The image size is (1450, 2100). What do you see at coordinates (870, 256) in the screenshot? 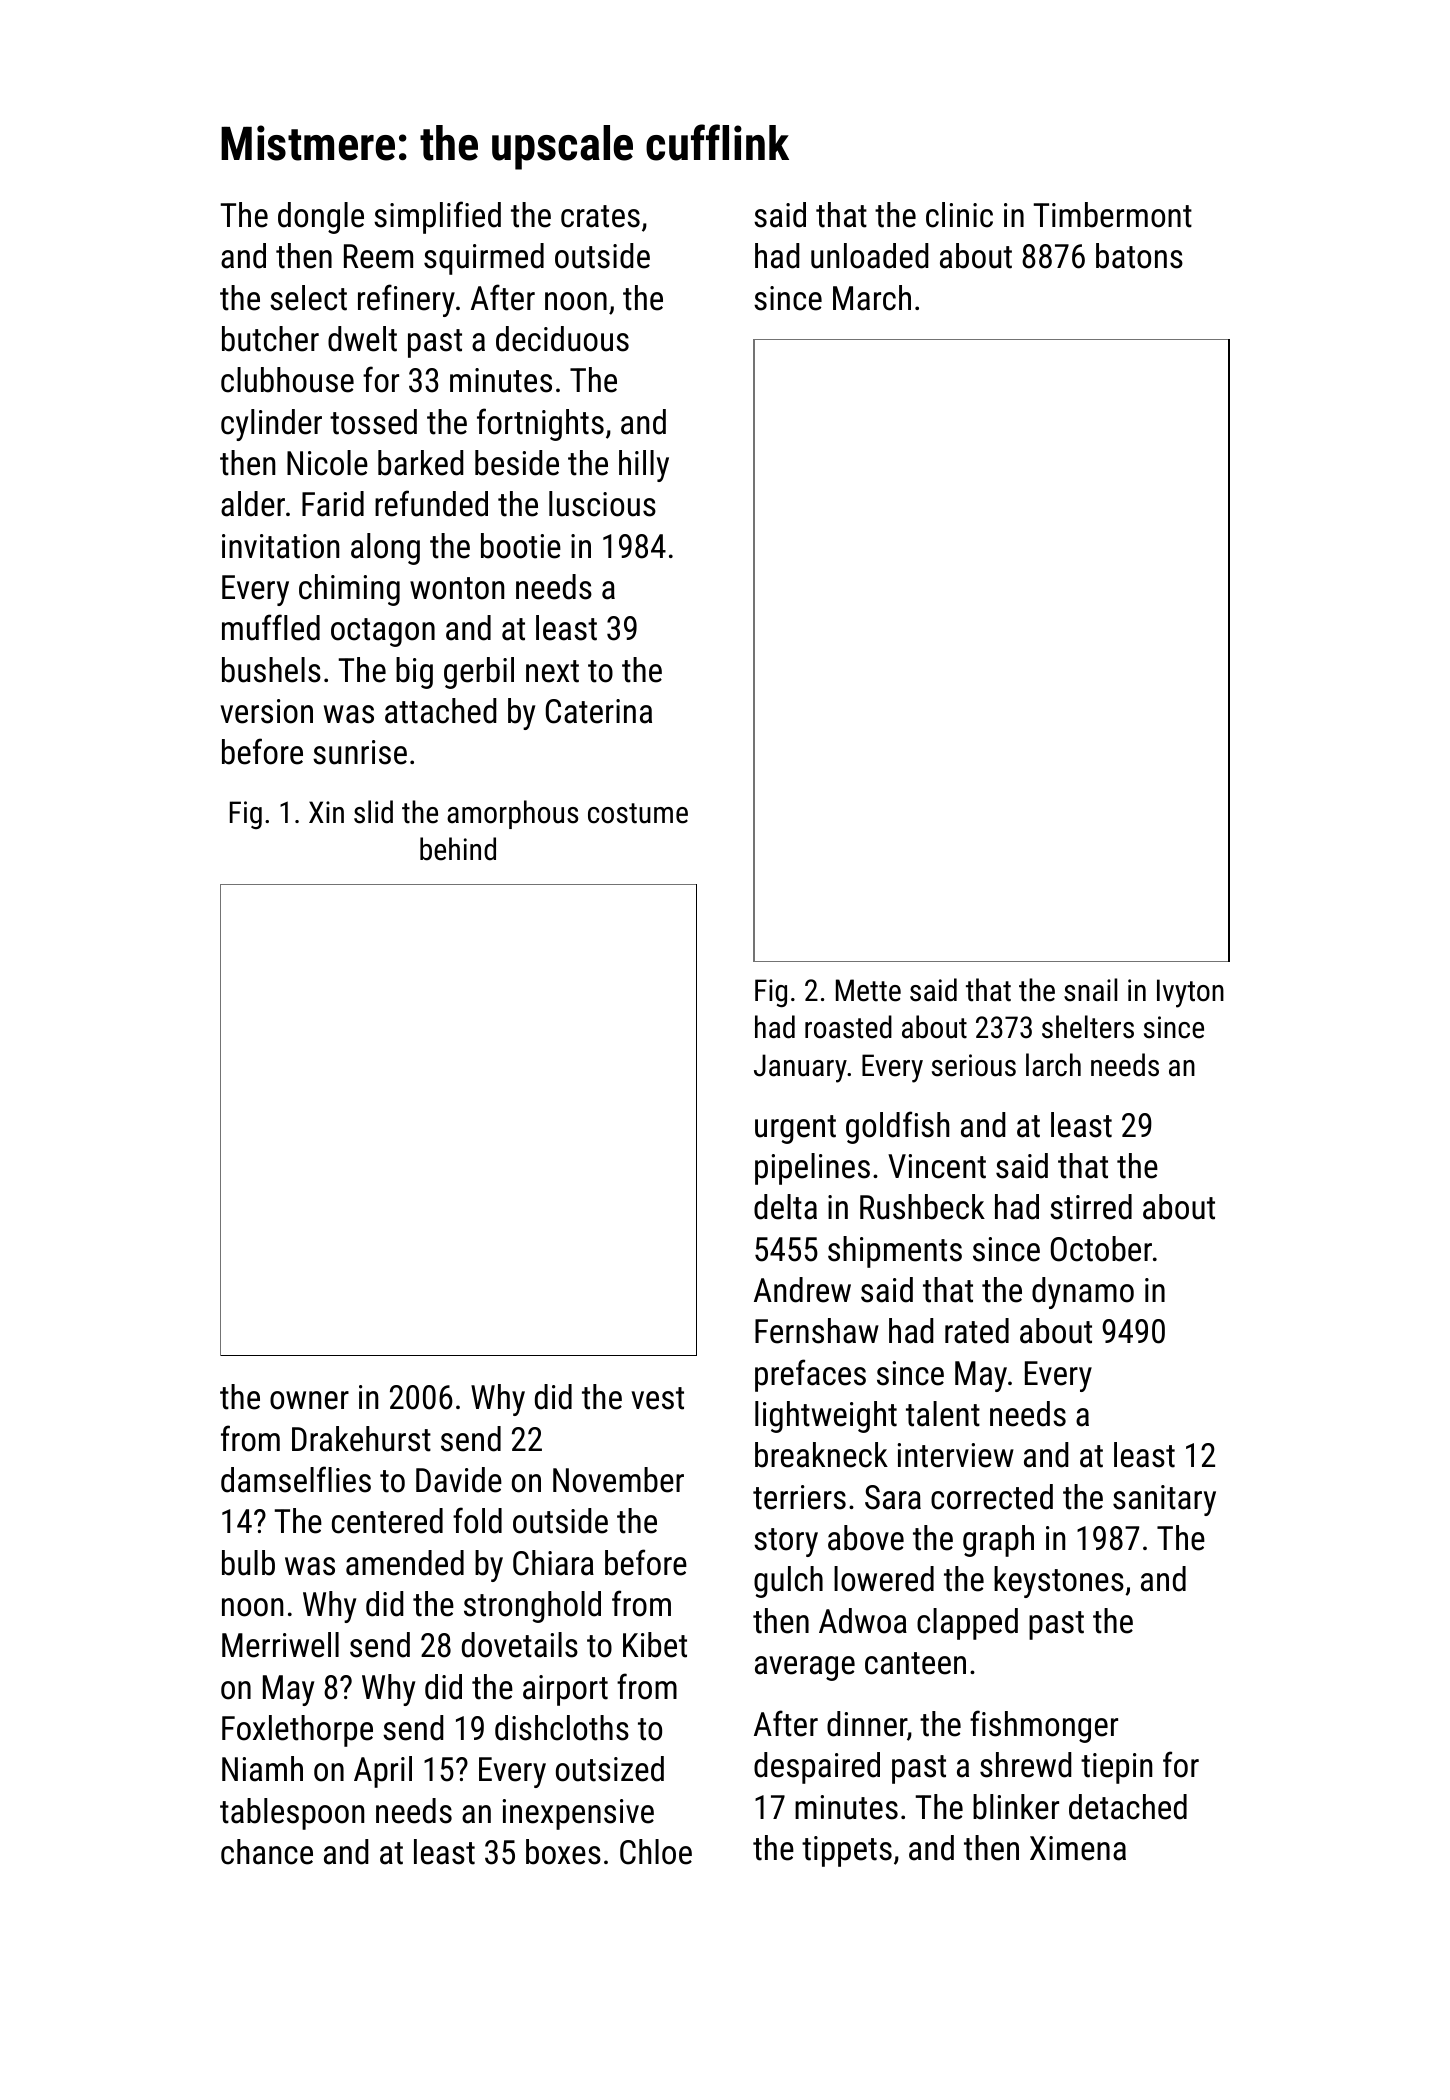
I see `unloaded` at bounding box center [870, 256].
